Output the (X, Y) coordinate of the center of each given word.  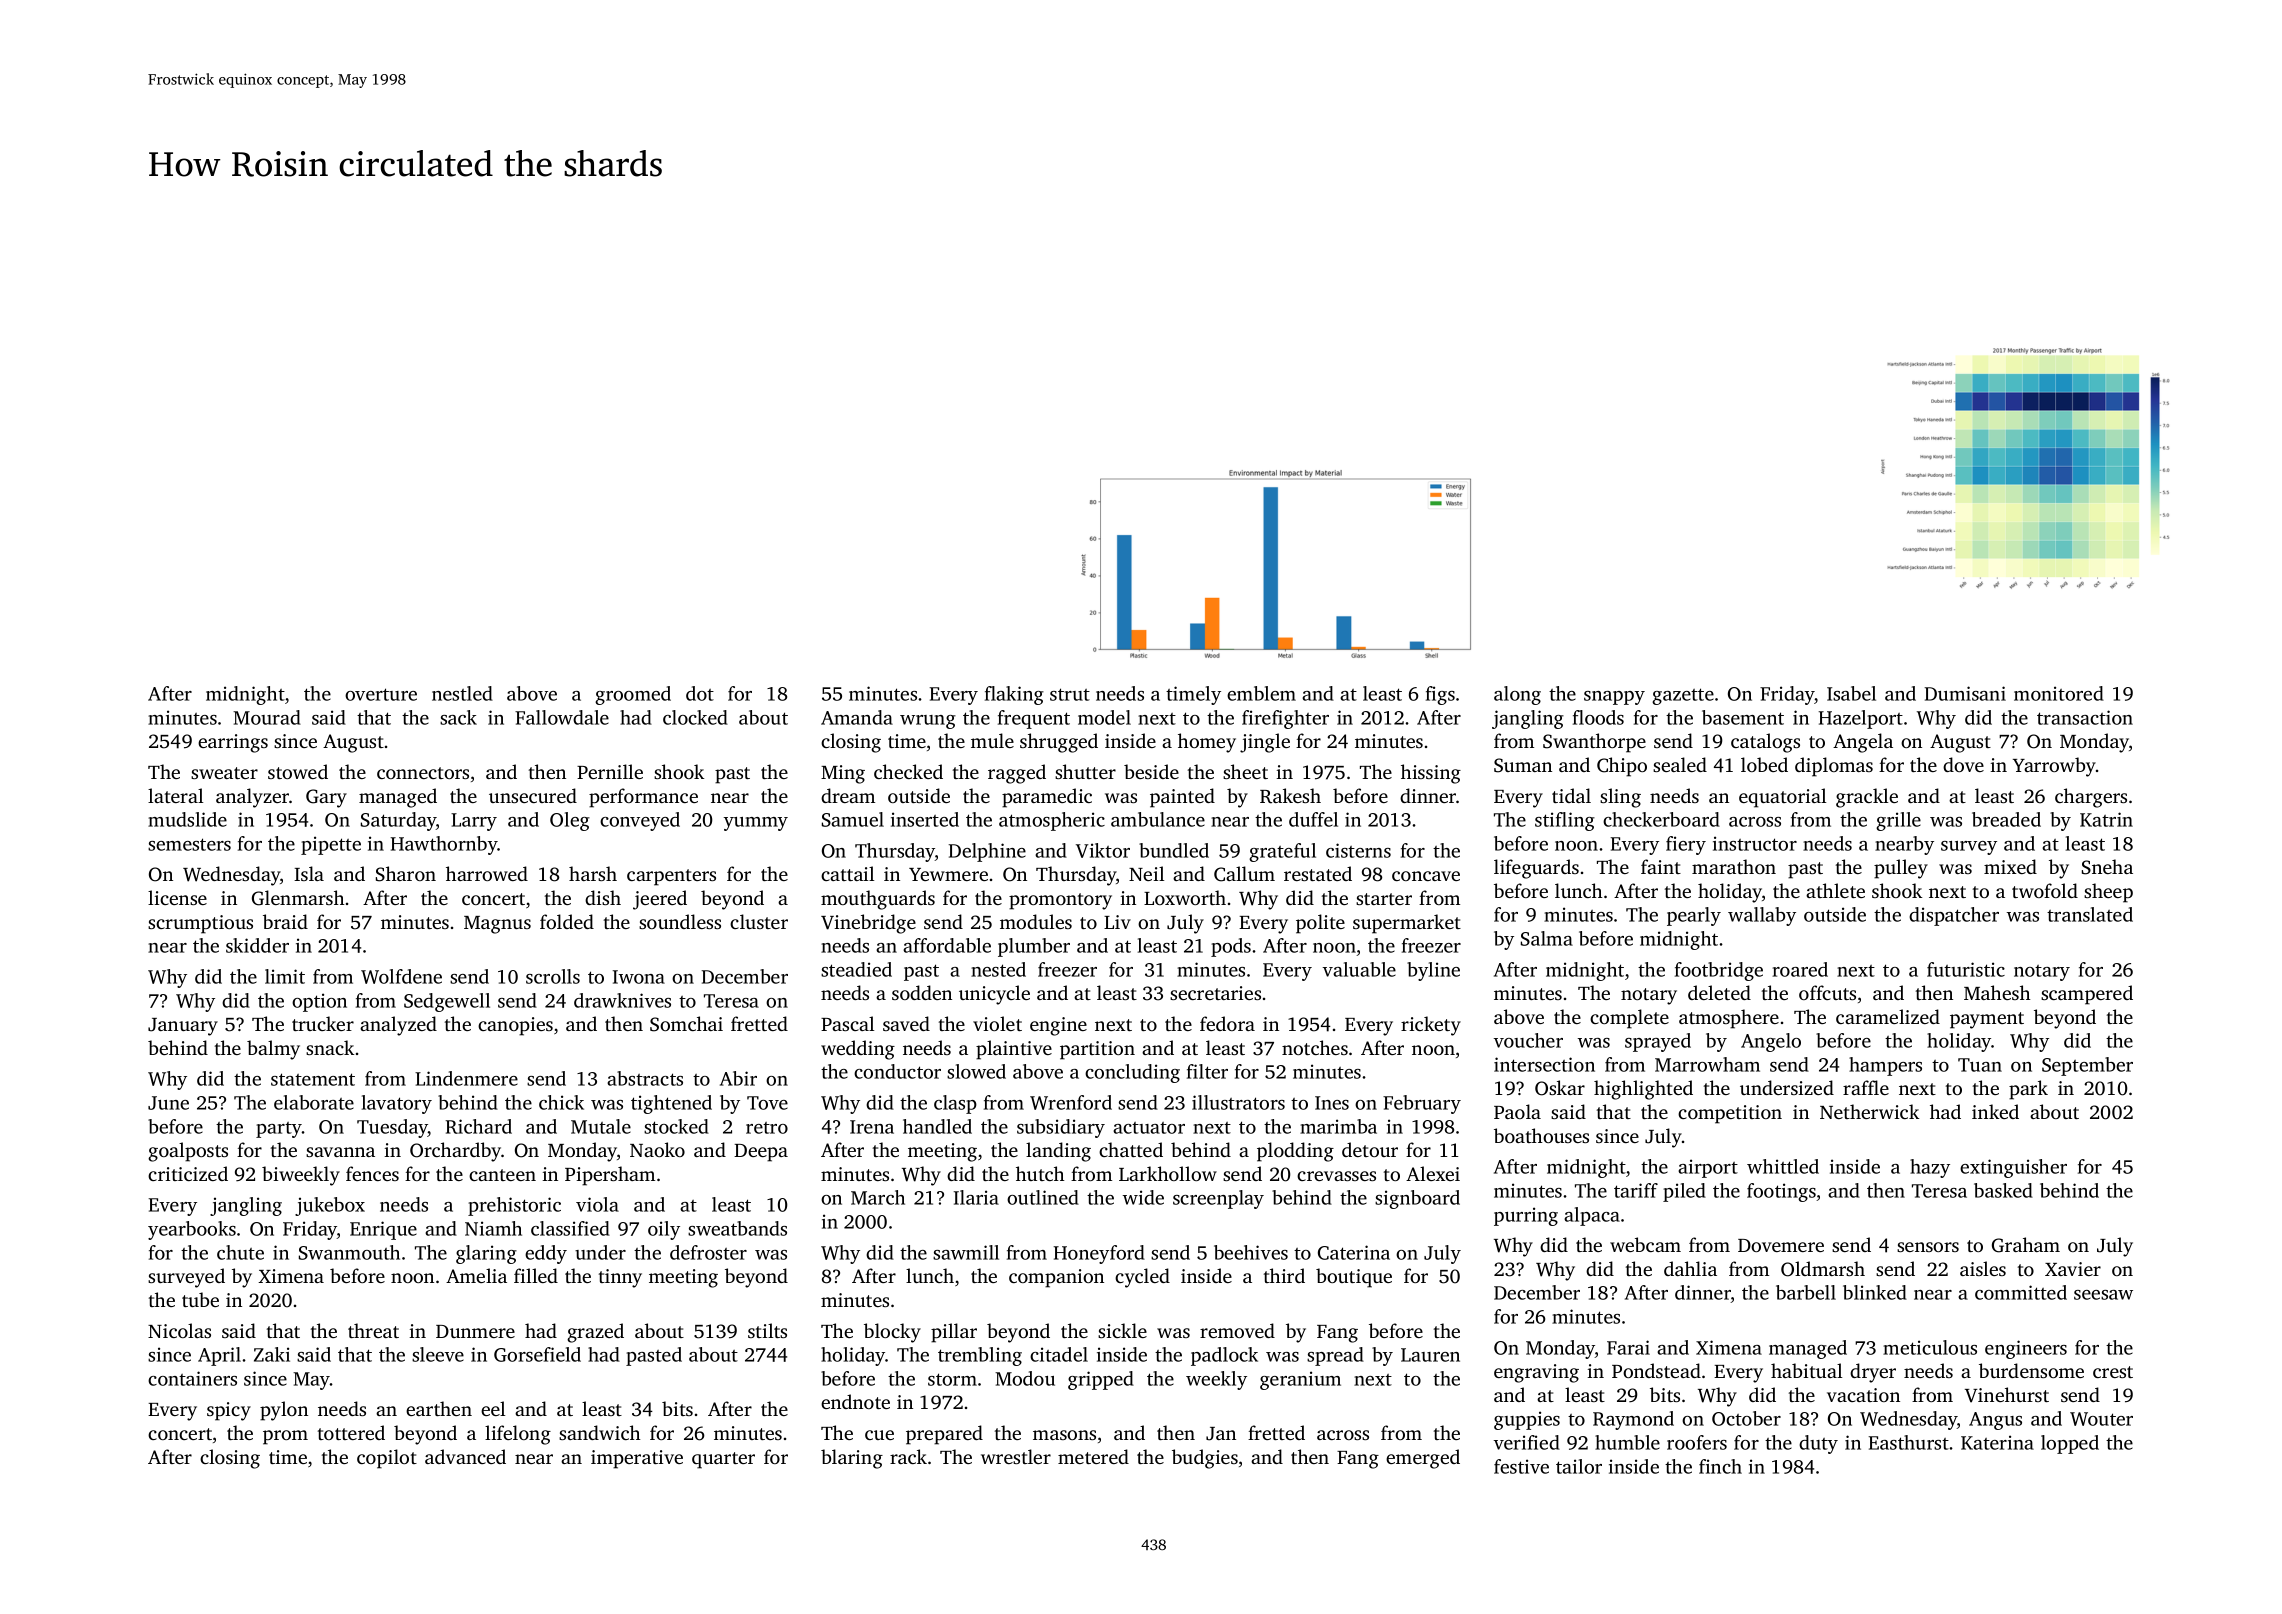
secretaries (1215, 993)
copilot (387, 1459)
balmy (273, 1050)
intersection (1544, 1064)
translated (2090, 914)
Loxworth (1185, 897)
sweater (224, 773)
